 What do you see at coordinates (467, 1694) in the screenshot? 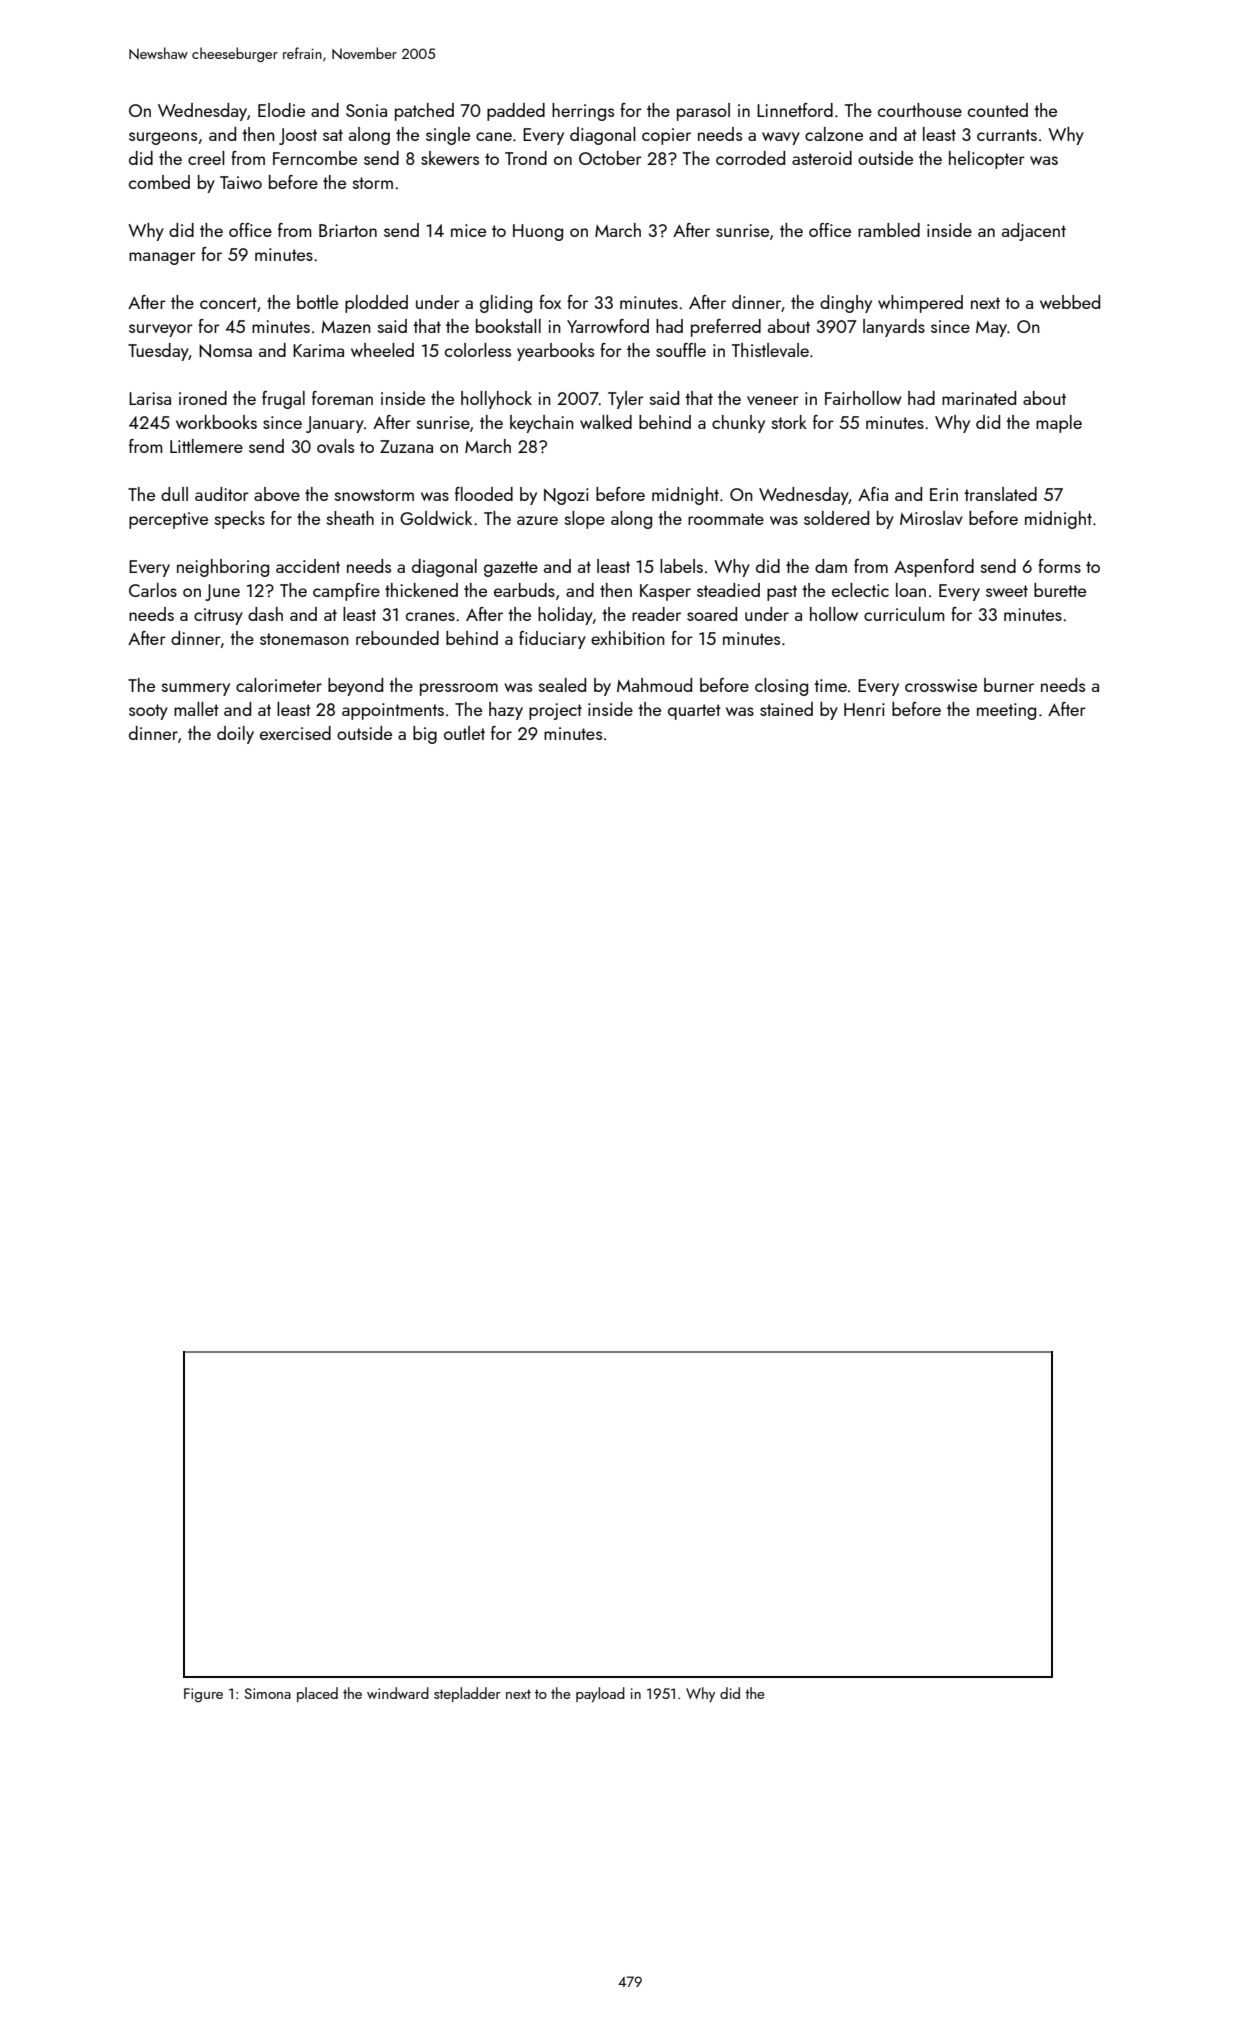
I see `stepladder` at bounding box center [467, 1694].
